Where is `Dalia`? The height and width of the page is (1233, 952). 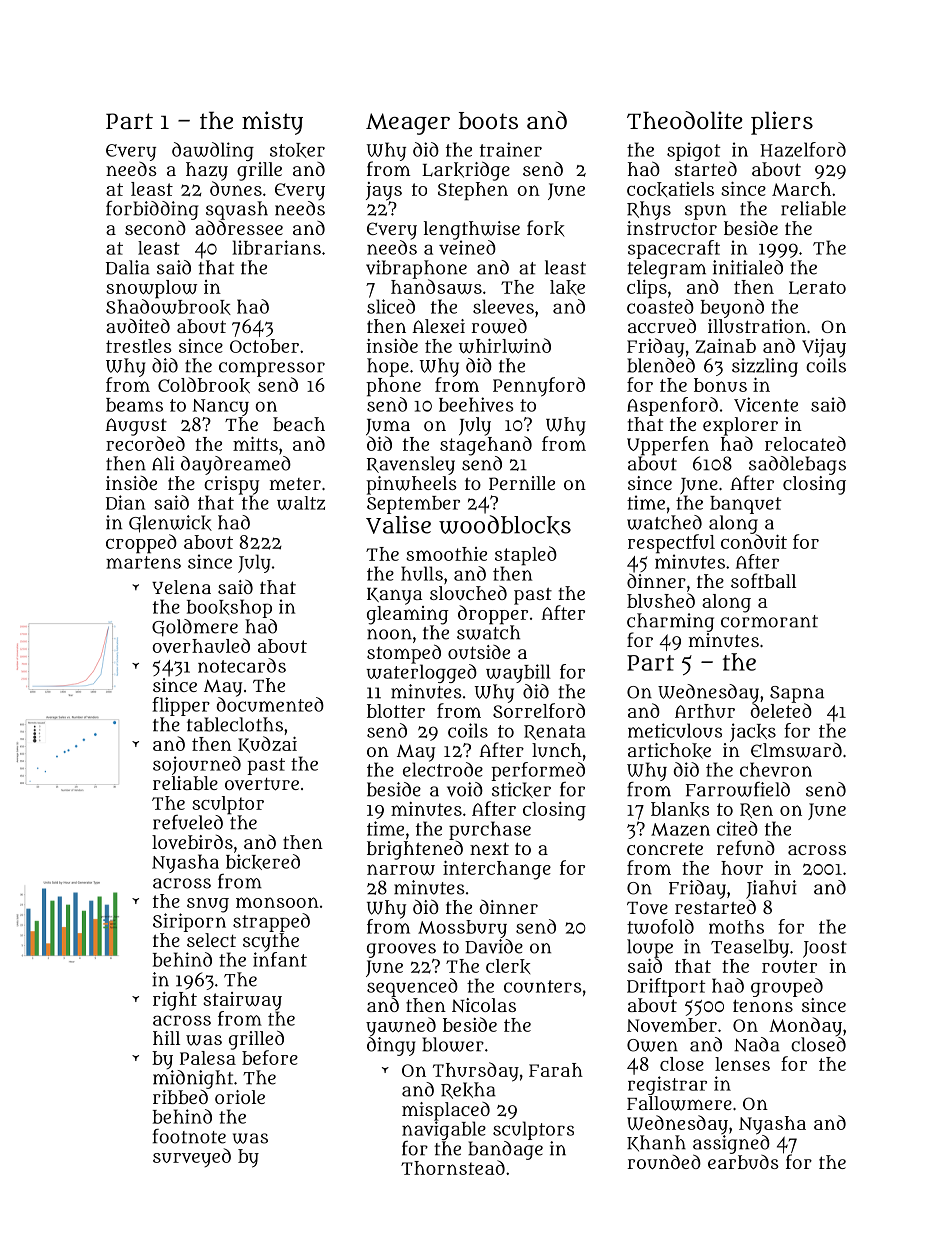
Dalia is located at coordinates (128, 267).
